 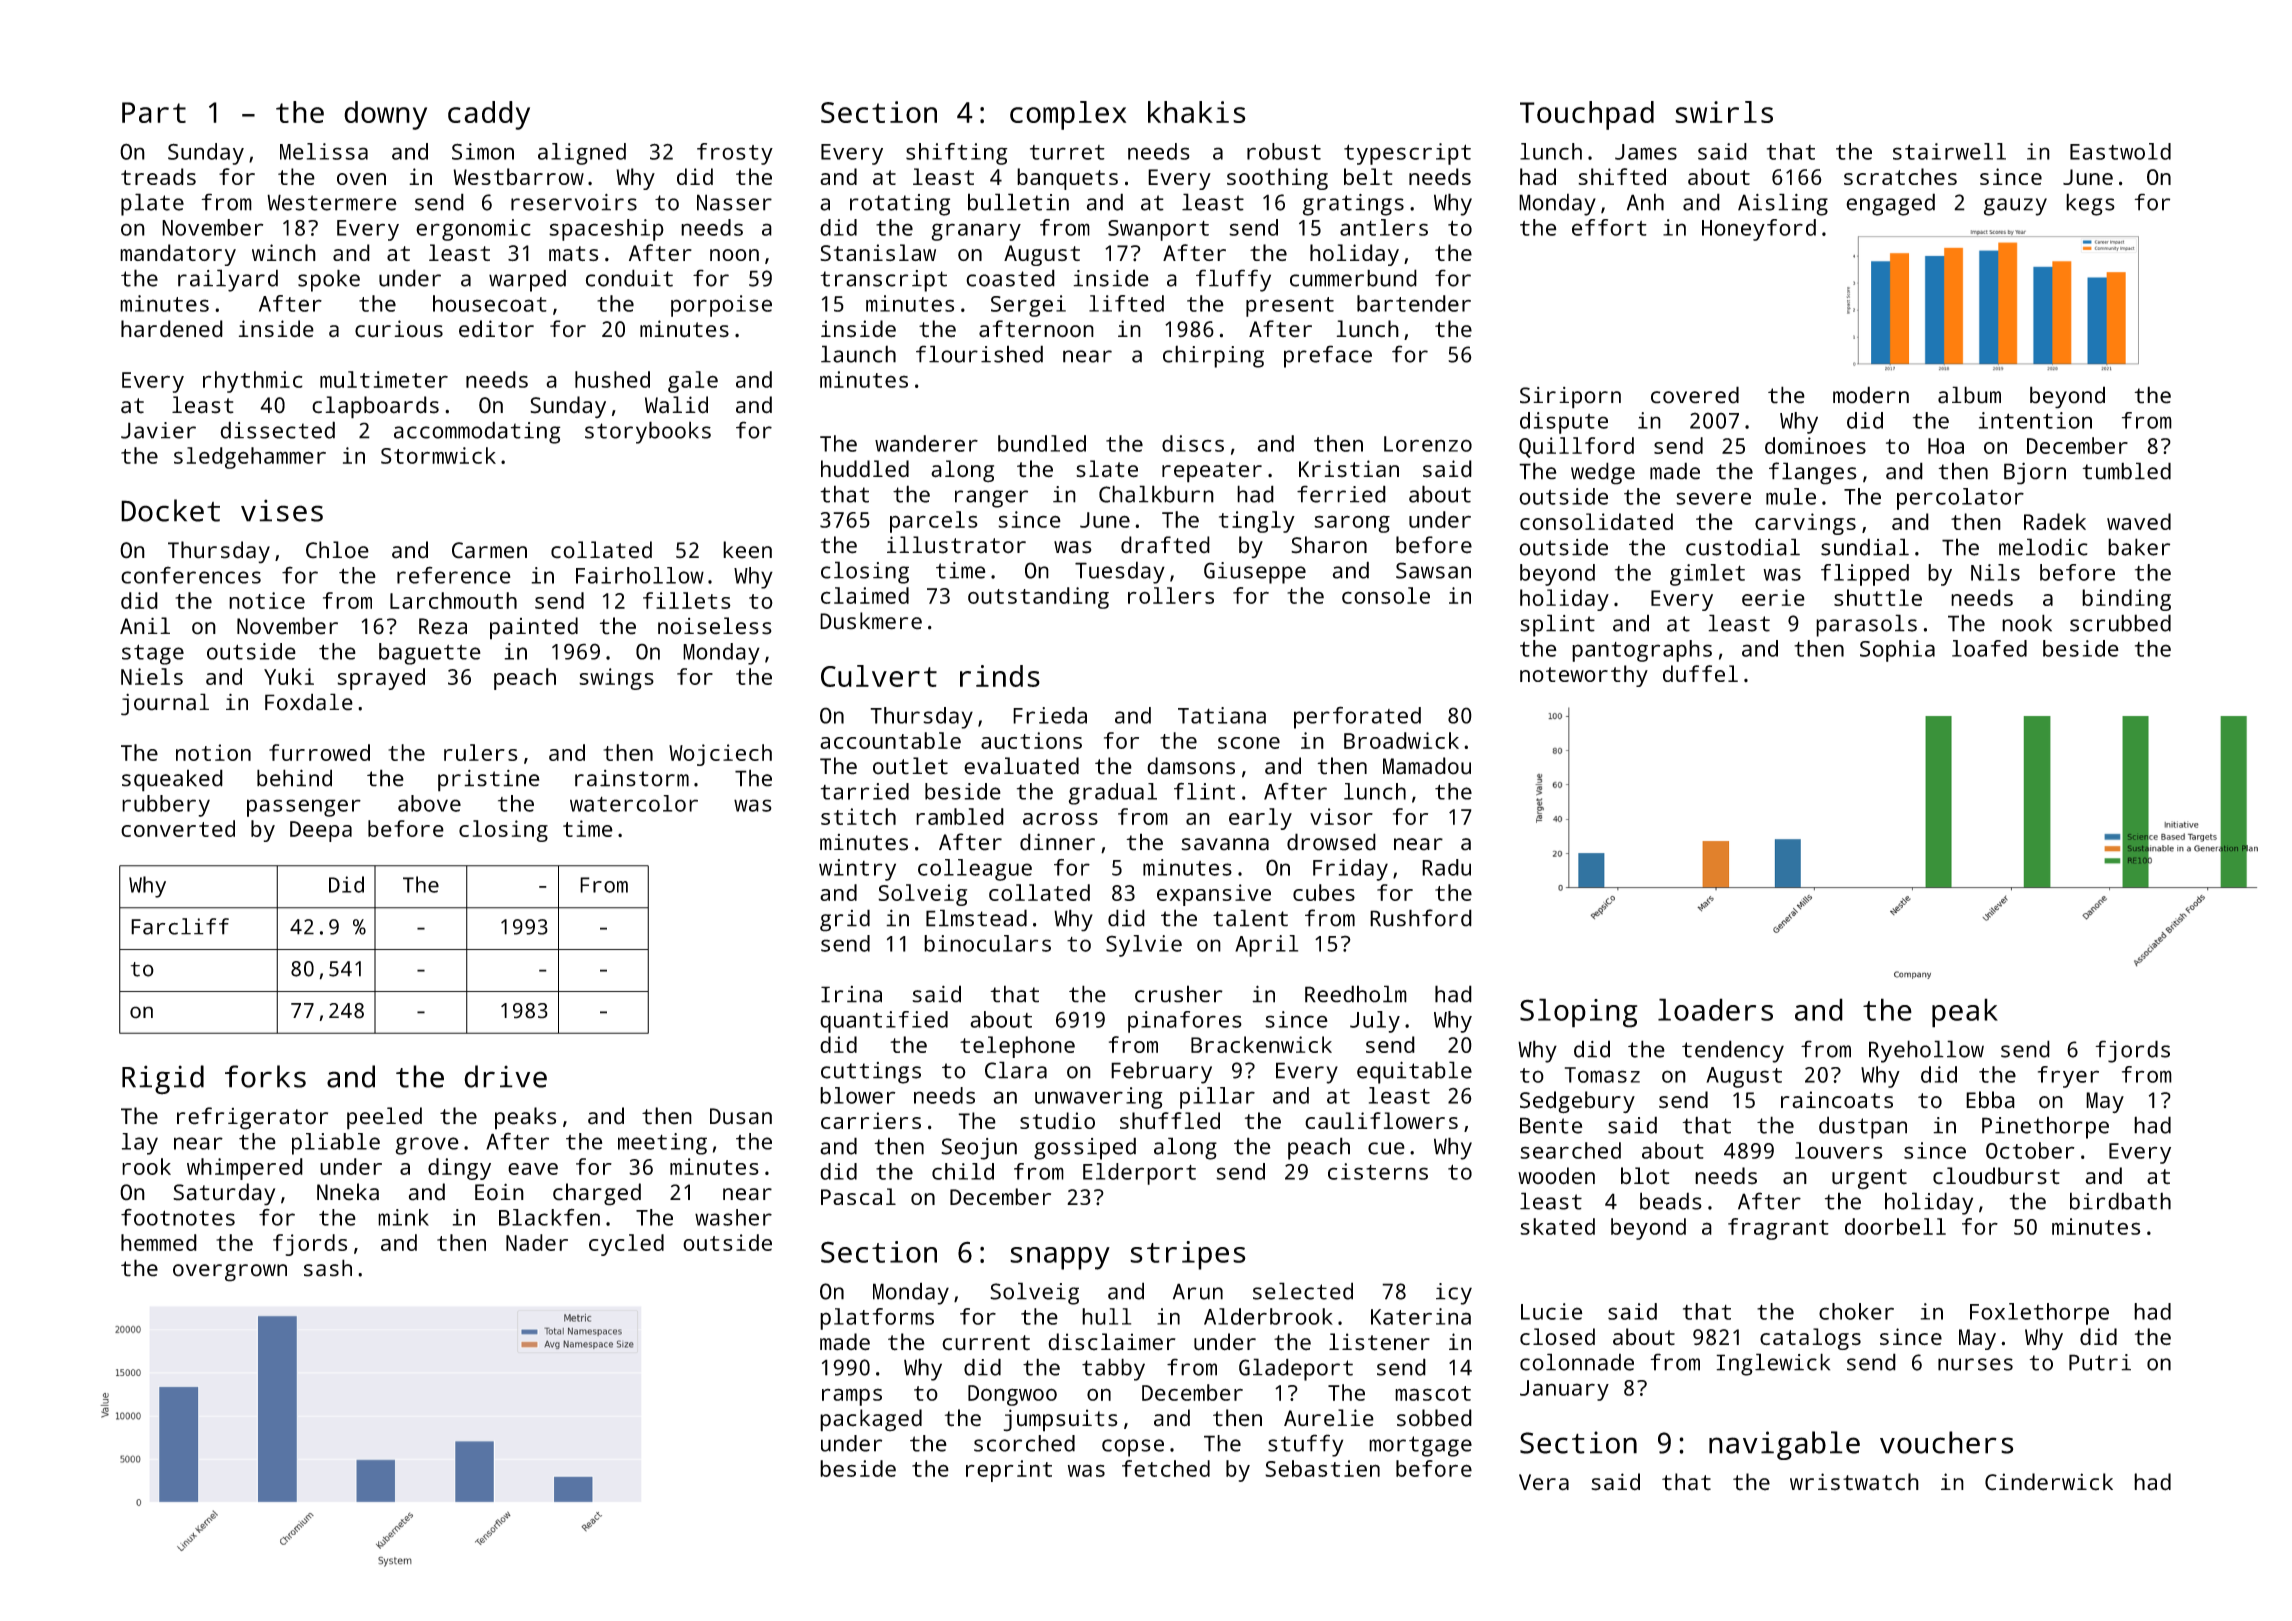 What do you see at coordinates (2120, 623) in the image?
I see `scrubbed` at bounding box center [2120, 623].
